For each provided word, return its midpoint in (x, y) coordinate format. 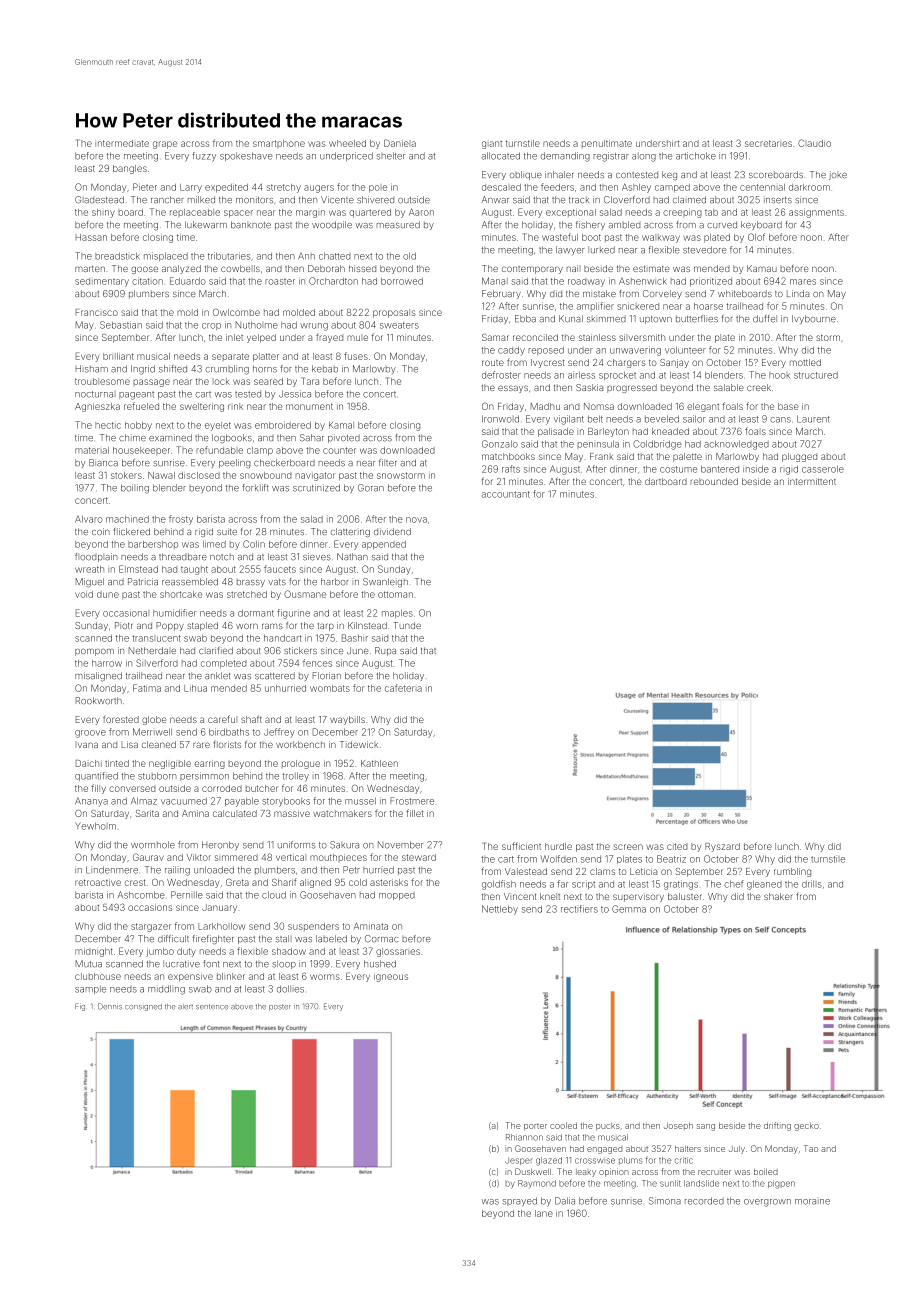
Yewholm (95, 826)
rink (235, 406)
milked (201, 200)
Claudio (814, 143)
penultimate (607, 143)
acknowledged (736, 445)
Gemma (629, 909)
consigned (143, 1007)
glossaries (398, 952)
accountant (506, 494)
